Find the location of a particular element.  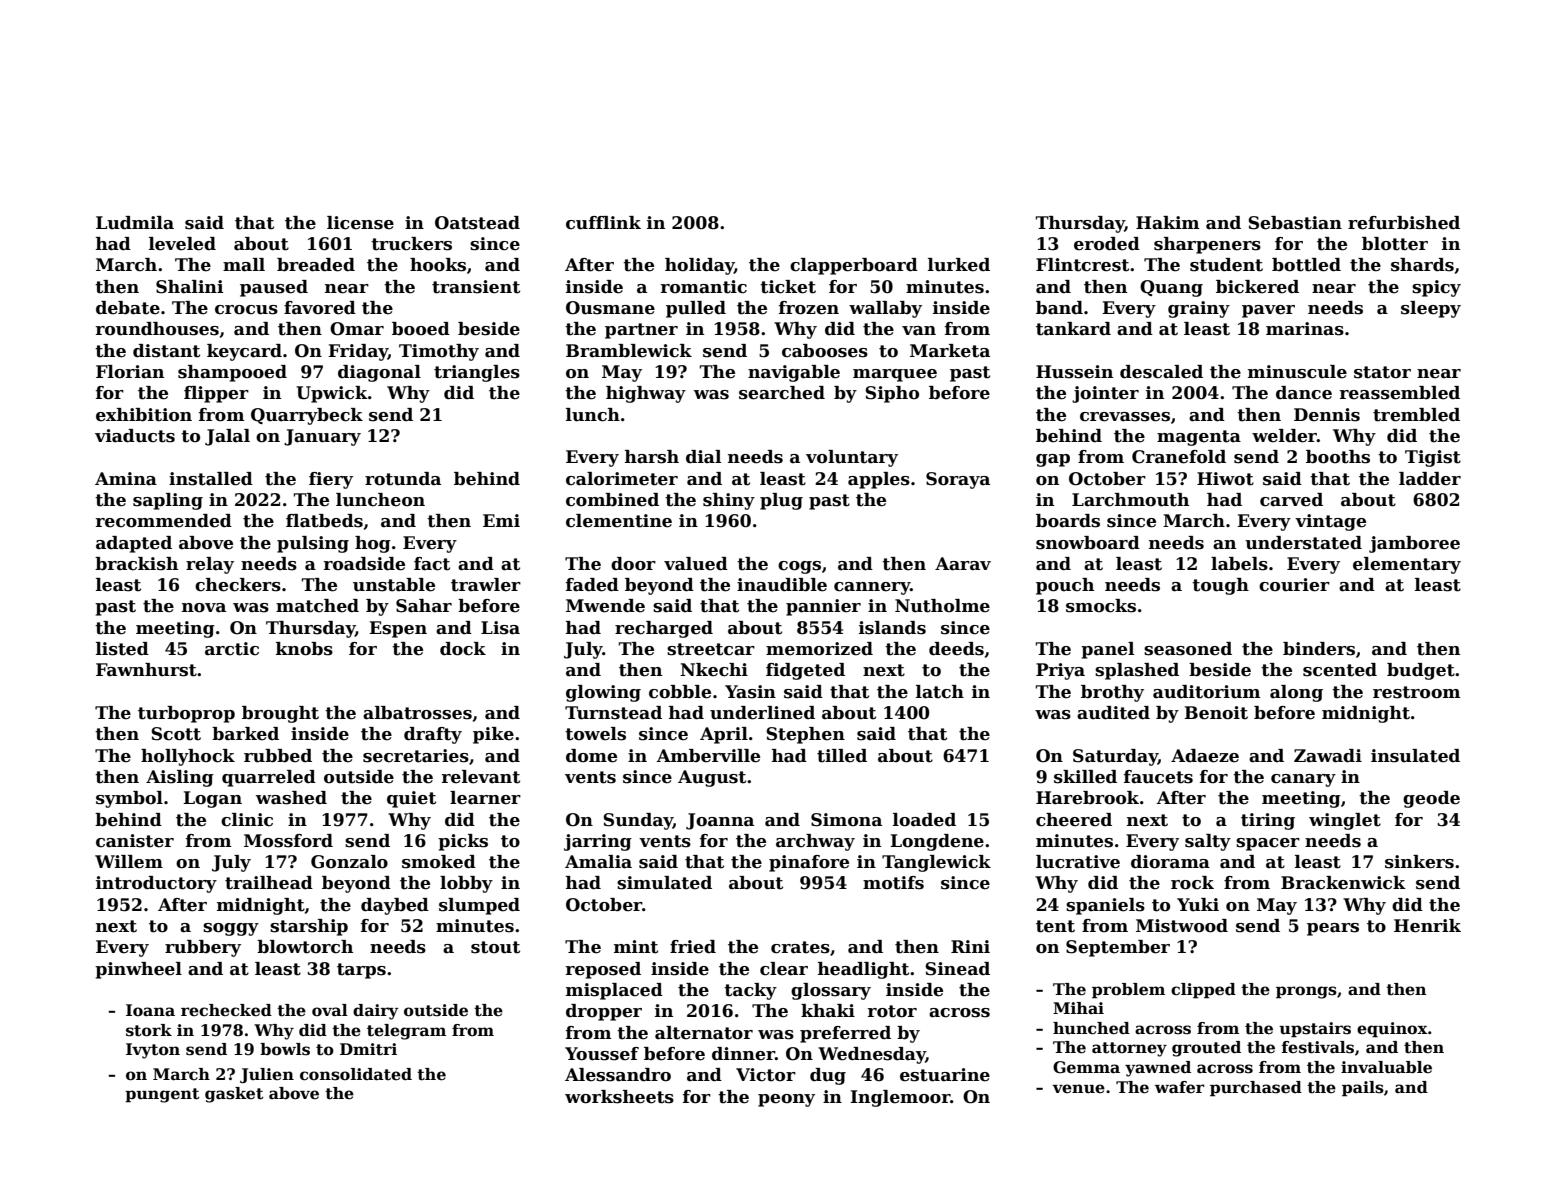

flatbeds is located at coordinates (324, 521).
